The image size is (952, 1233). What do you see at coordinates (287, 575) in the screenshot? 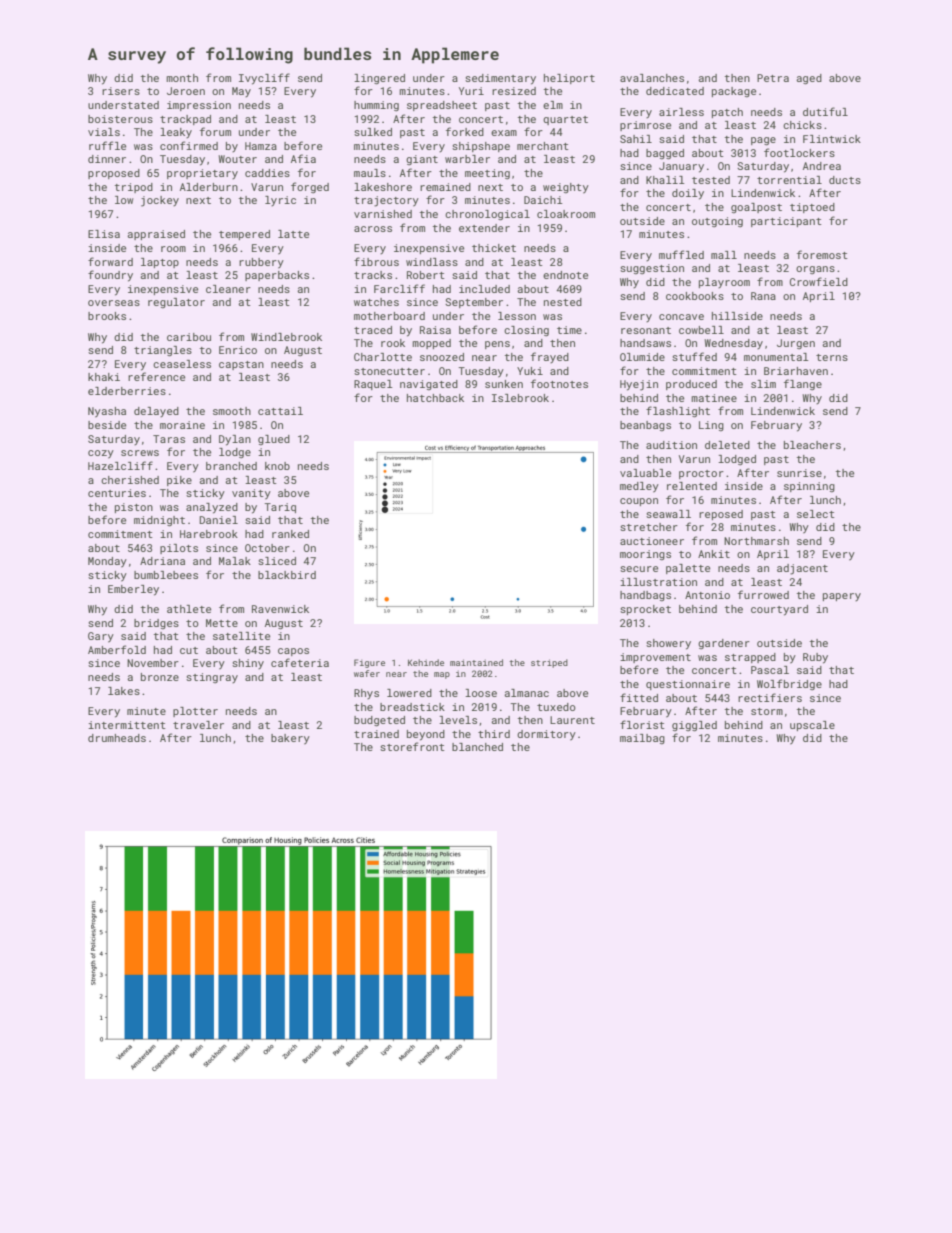
I see `blackbird` at bounding box center [287, 575].
